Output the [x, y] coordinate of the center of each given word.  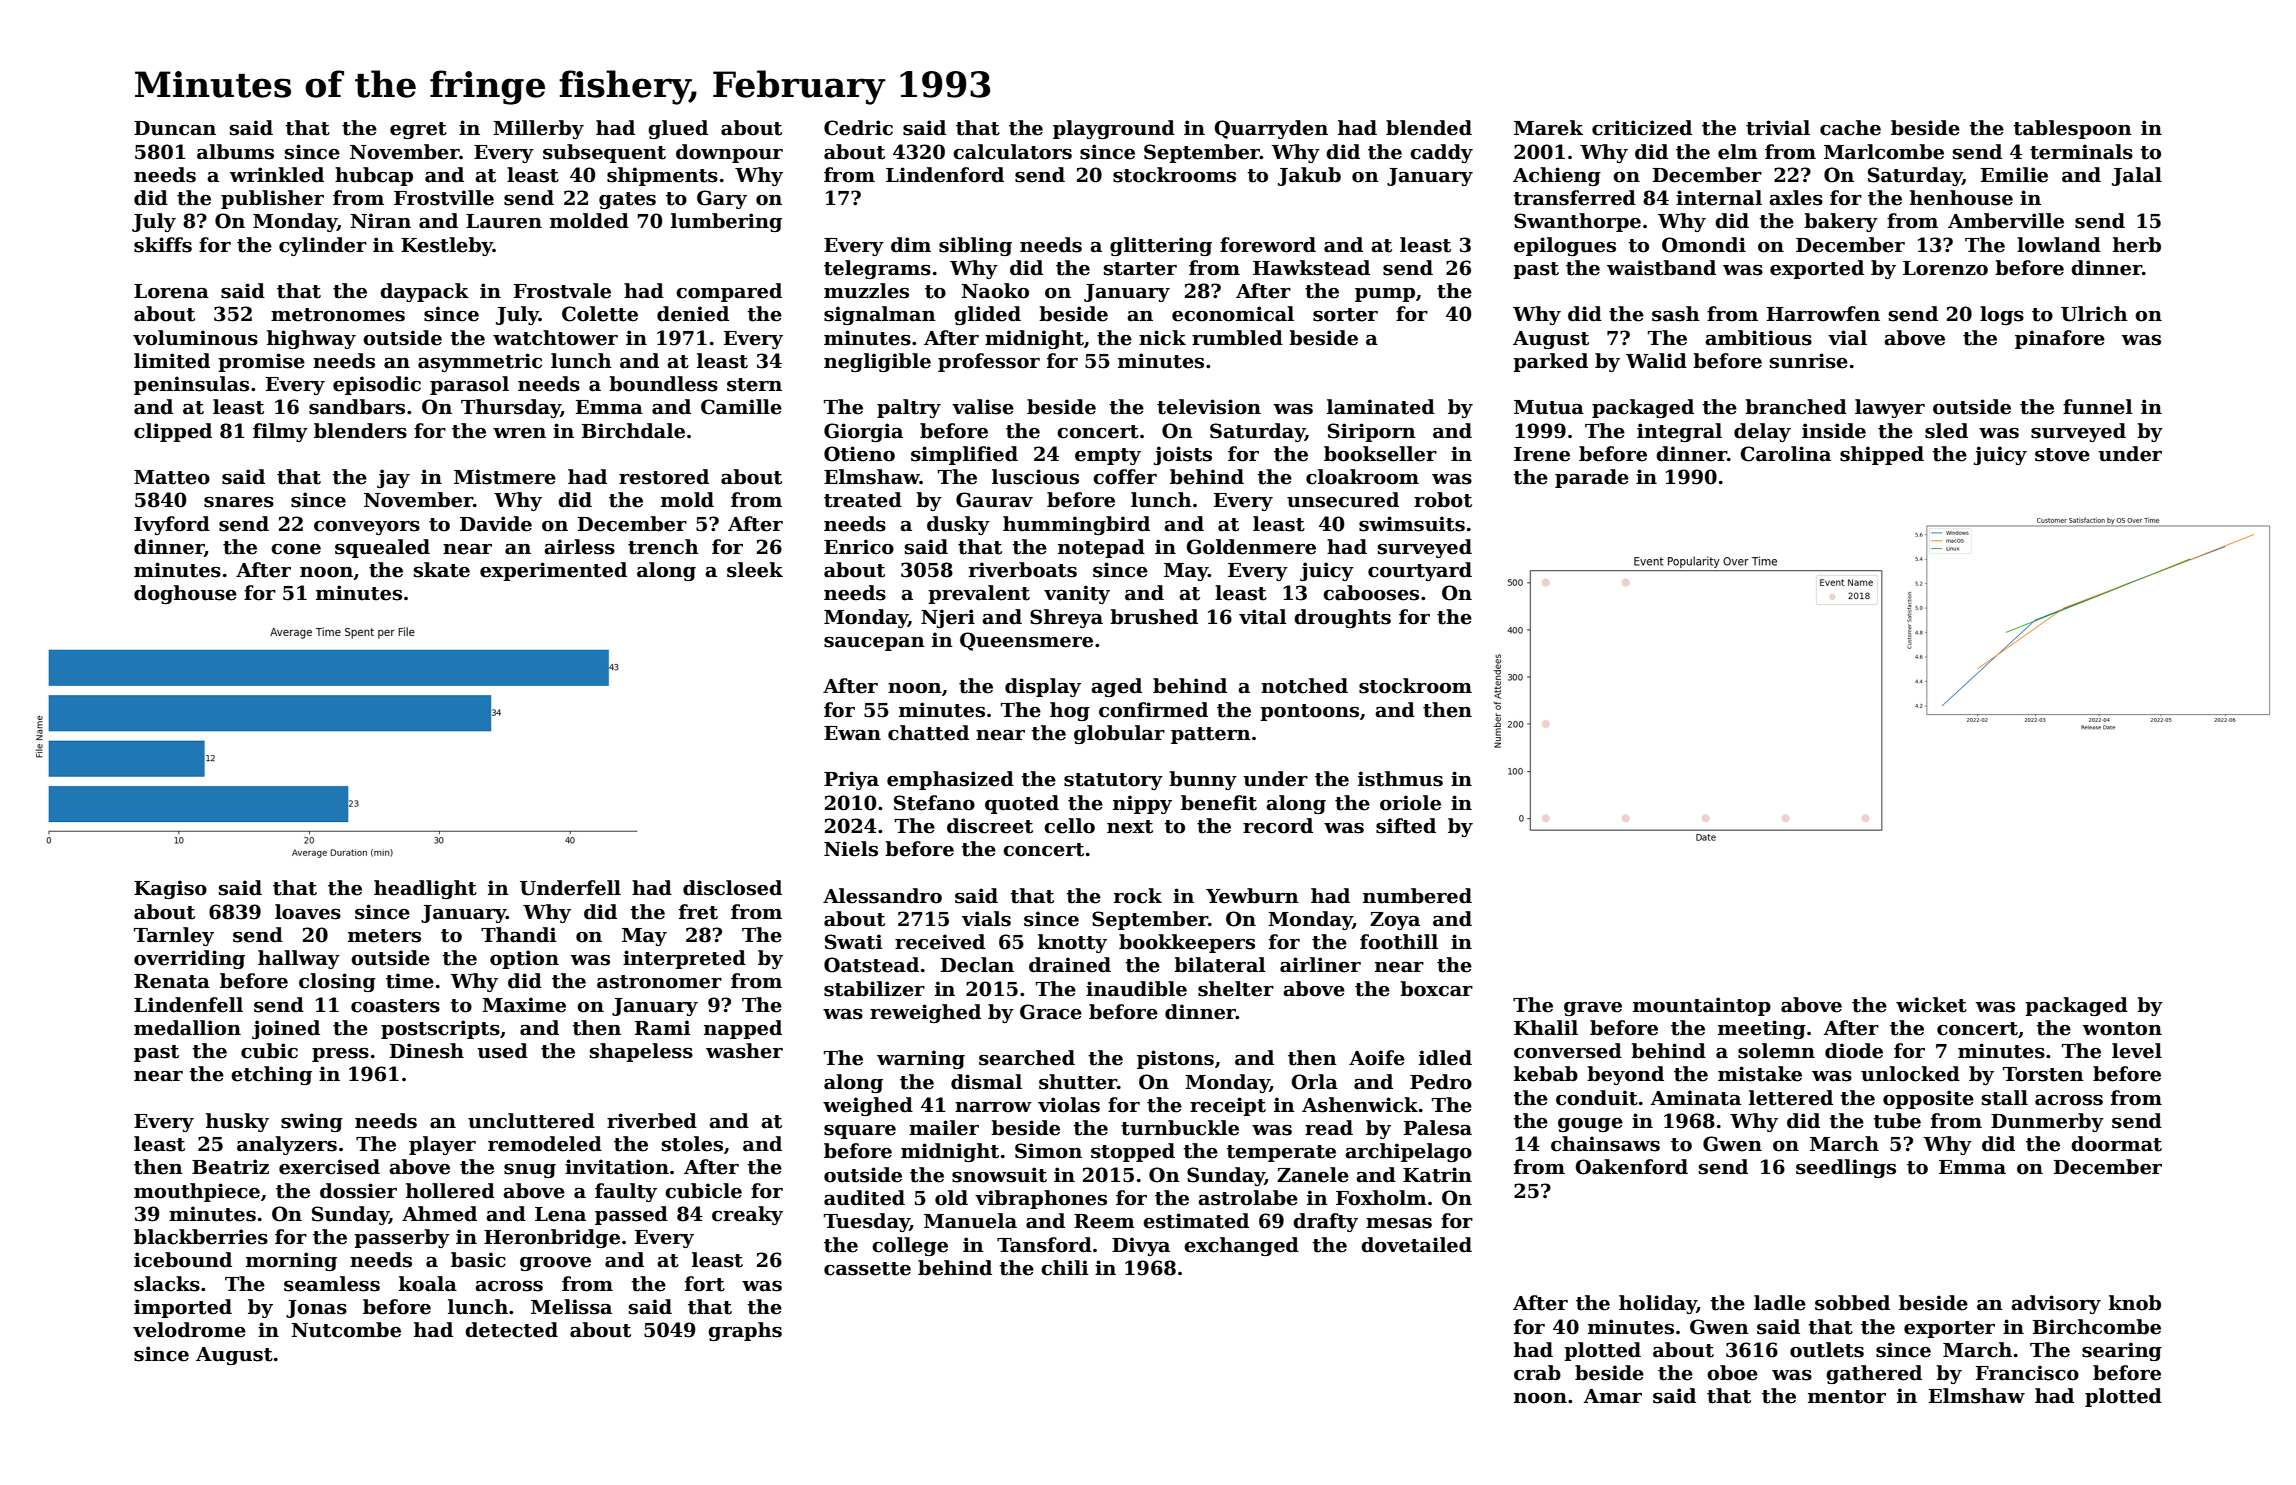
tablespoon [2072, 129]
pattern [1211, 735]
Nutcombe [346, 1330]
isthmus [1400, 779]
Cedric [858, 128]
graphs [745, 1331]
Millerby [538, 129]
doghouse [185, 594]
